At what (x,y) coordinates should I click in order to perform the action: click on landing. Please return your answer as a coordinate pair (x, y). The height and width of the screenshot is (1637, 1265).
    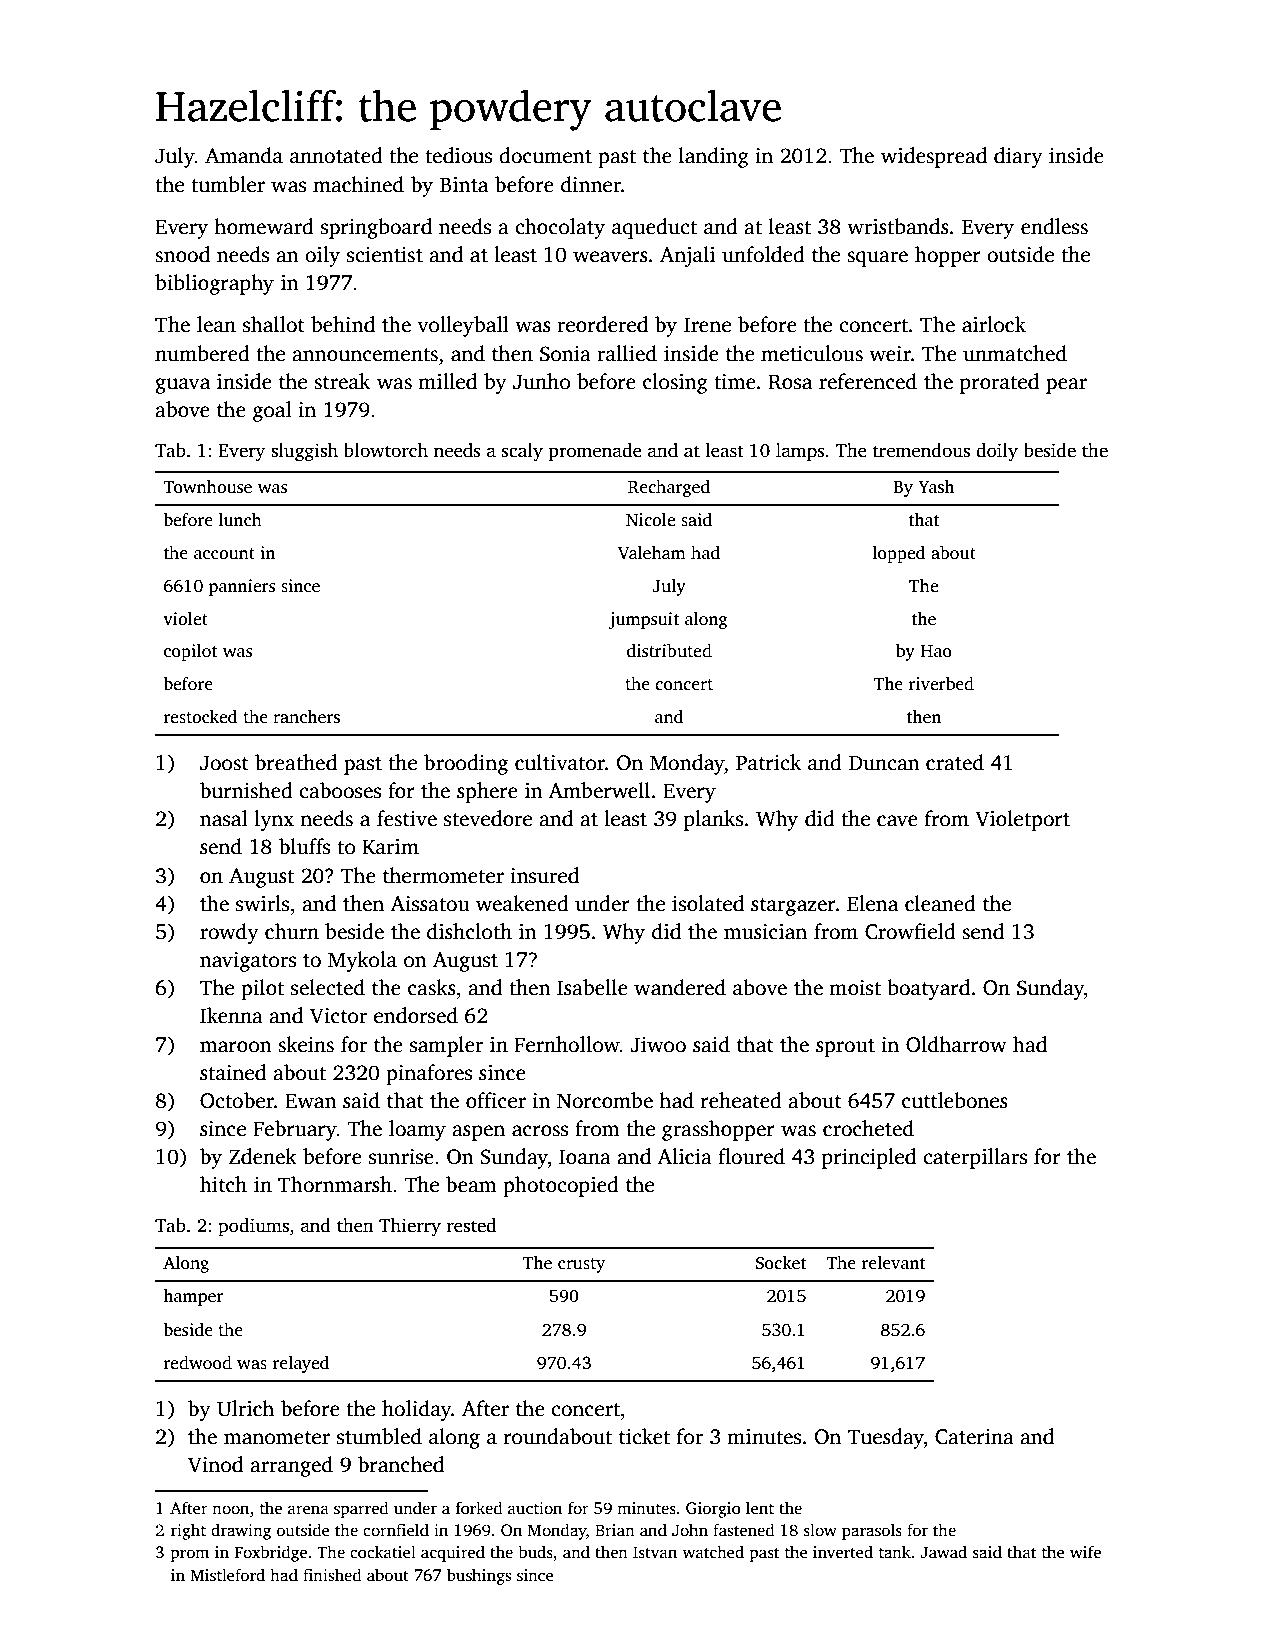
    Looking at the image, I should click on (714, 157).
